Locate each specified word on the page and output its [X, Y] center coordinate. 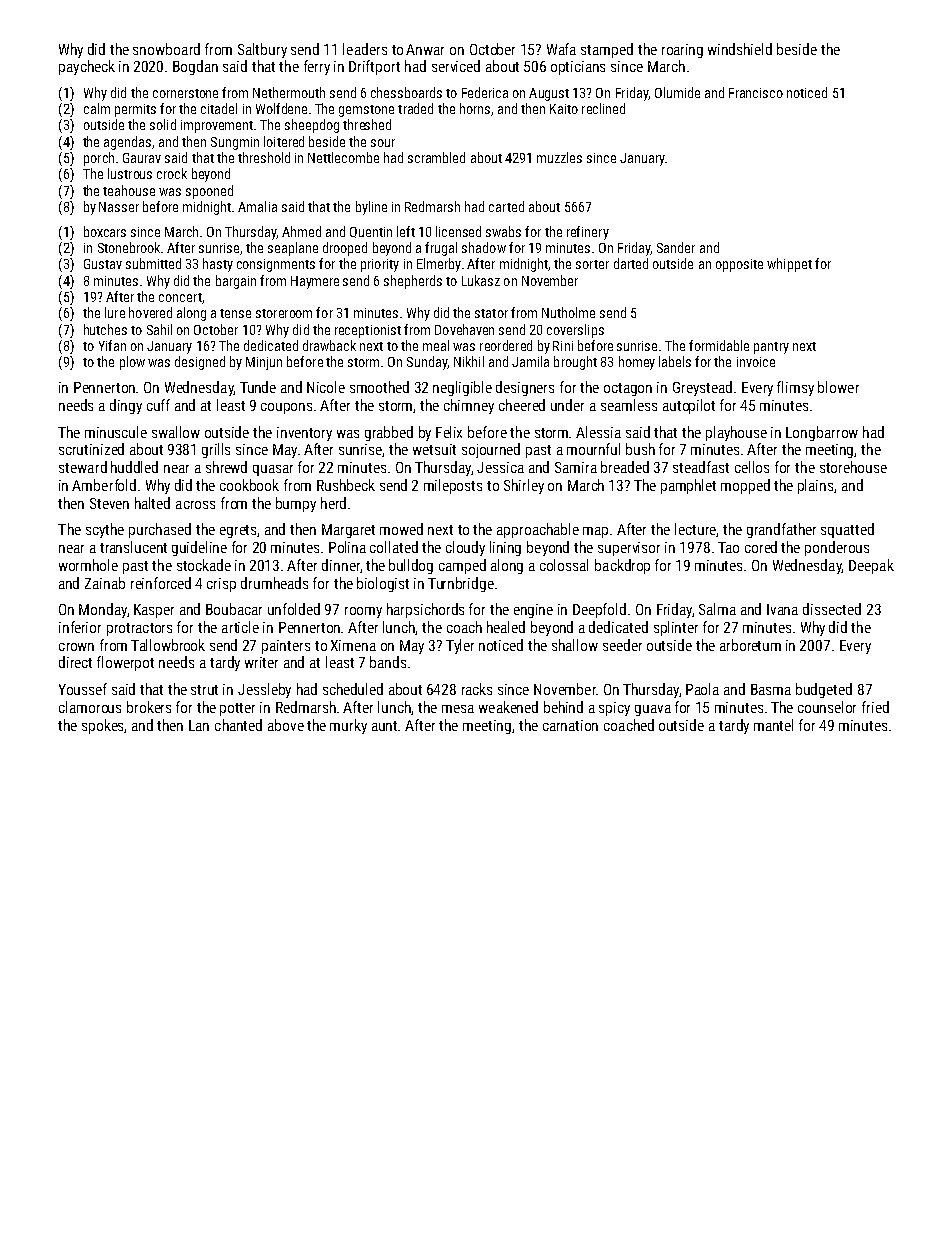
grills [216, 450]
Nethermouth [289, 92]
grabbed [389, 433]
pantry [771, 348]
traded [415, 108]
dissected [832, 609]
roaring [682, 51]
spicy [614, 709]
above [286, 725]
